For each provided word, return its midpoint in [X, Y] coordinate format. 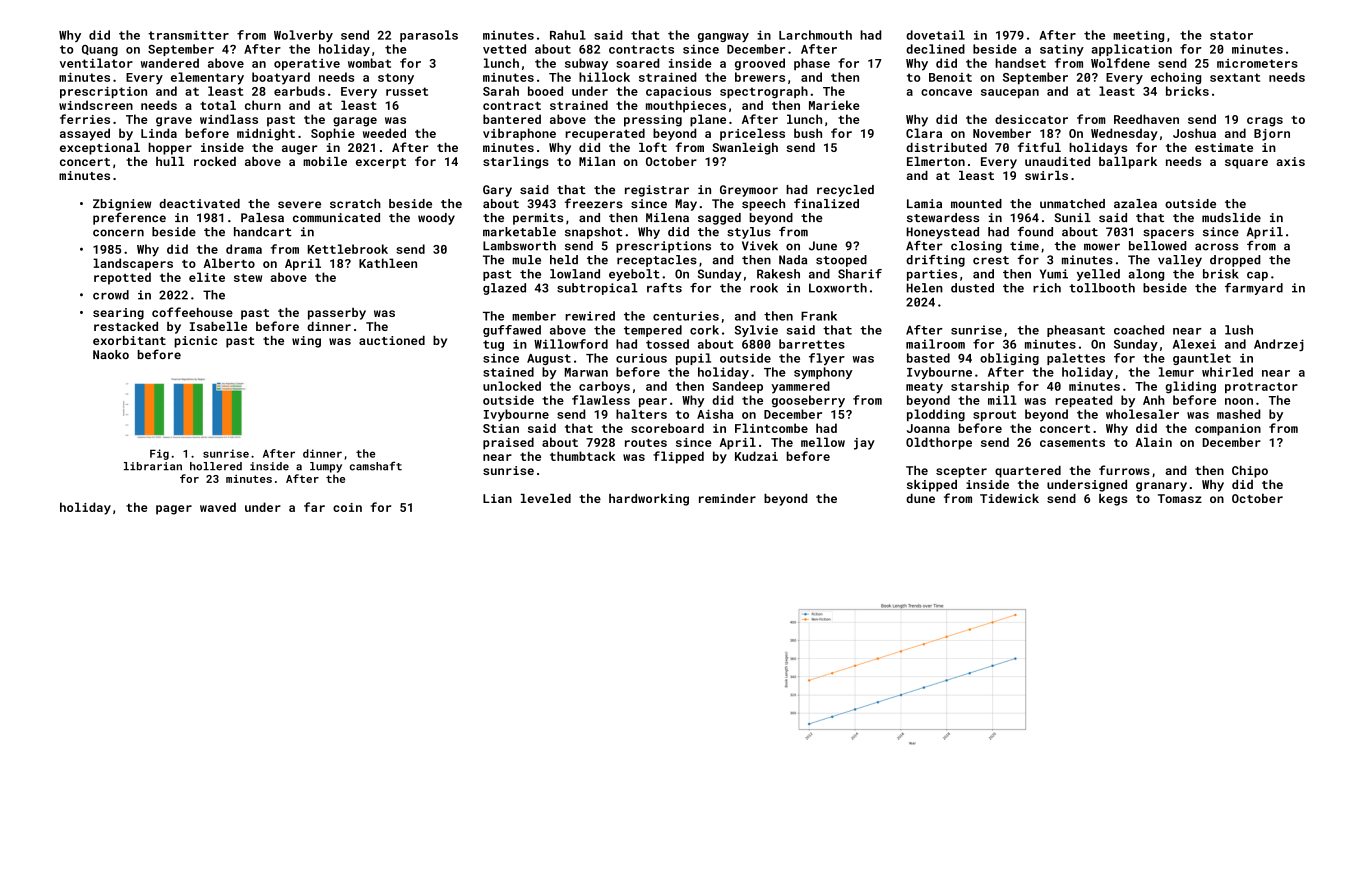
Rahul [568, 35]
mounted [976, 203]
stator [1231, 35]
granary [1161, 487]
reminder [727, 498]
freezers [594, 203]
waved [218, 507]
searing [118, 314]
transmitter [188, 35]
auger [299, 150]
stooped [841, 261]
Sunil [1072, 217]
